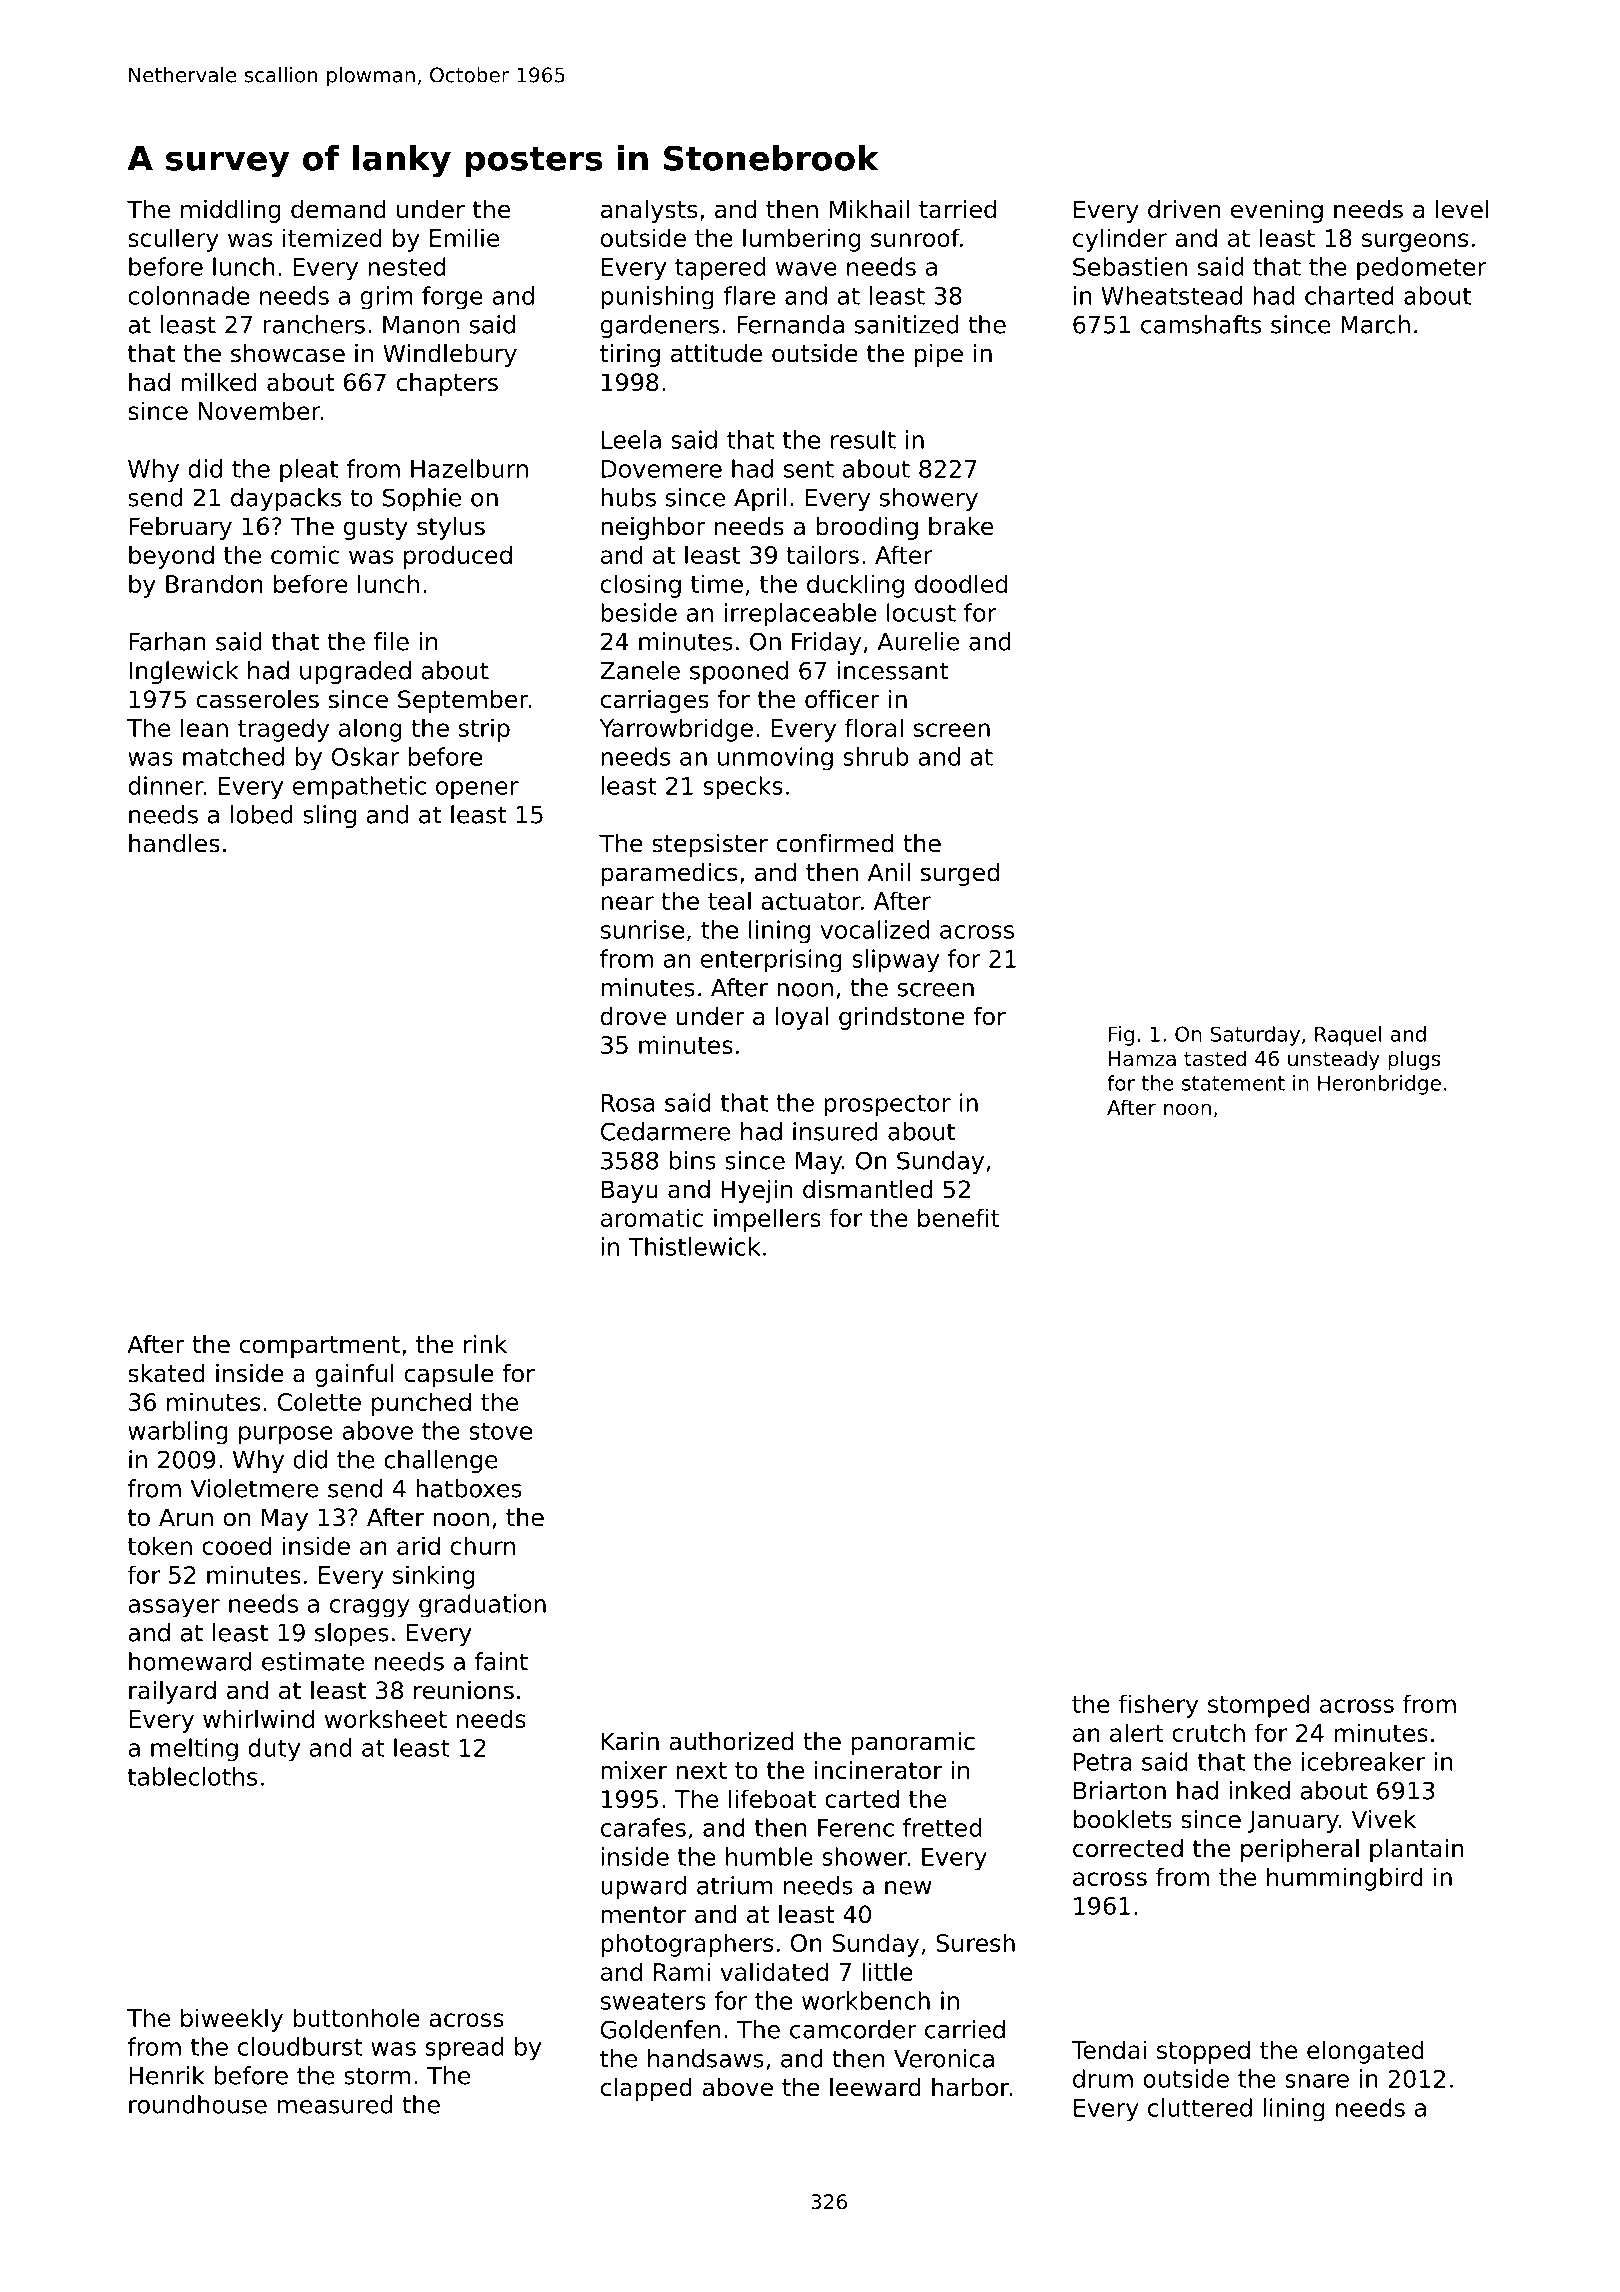 The height and width of the screenshot is (2292, 1620). I want to click on chapters, so click(447, 384).
